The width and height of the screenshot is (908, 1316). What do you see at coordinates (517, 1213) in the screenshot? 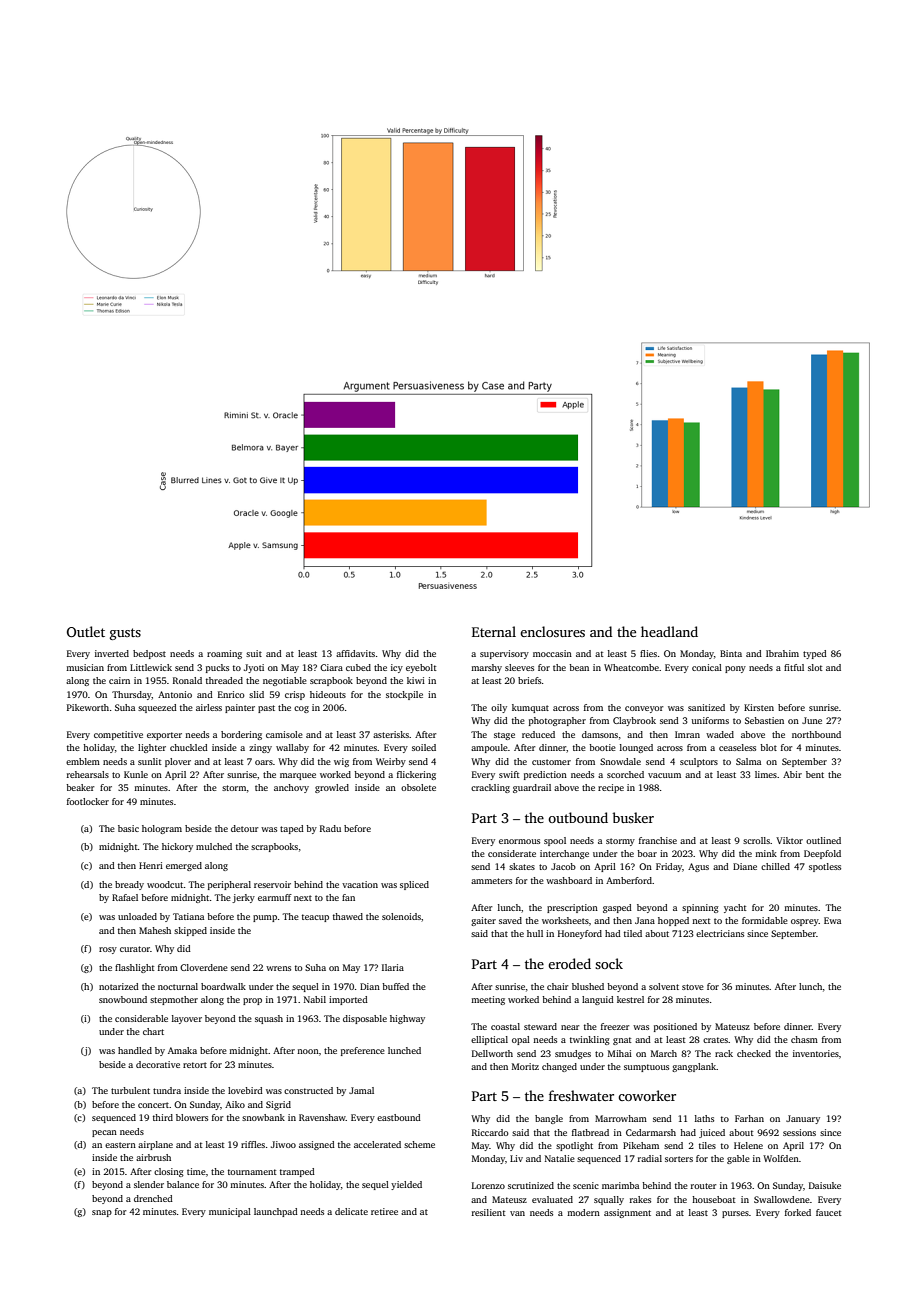
I see `van` at bounding box center [517, 1213].
